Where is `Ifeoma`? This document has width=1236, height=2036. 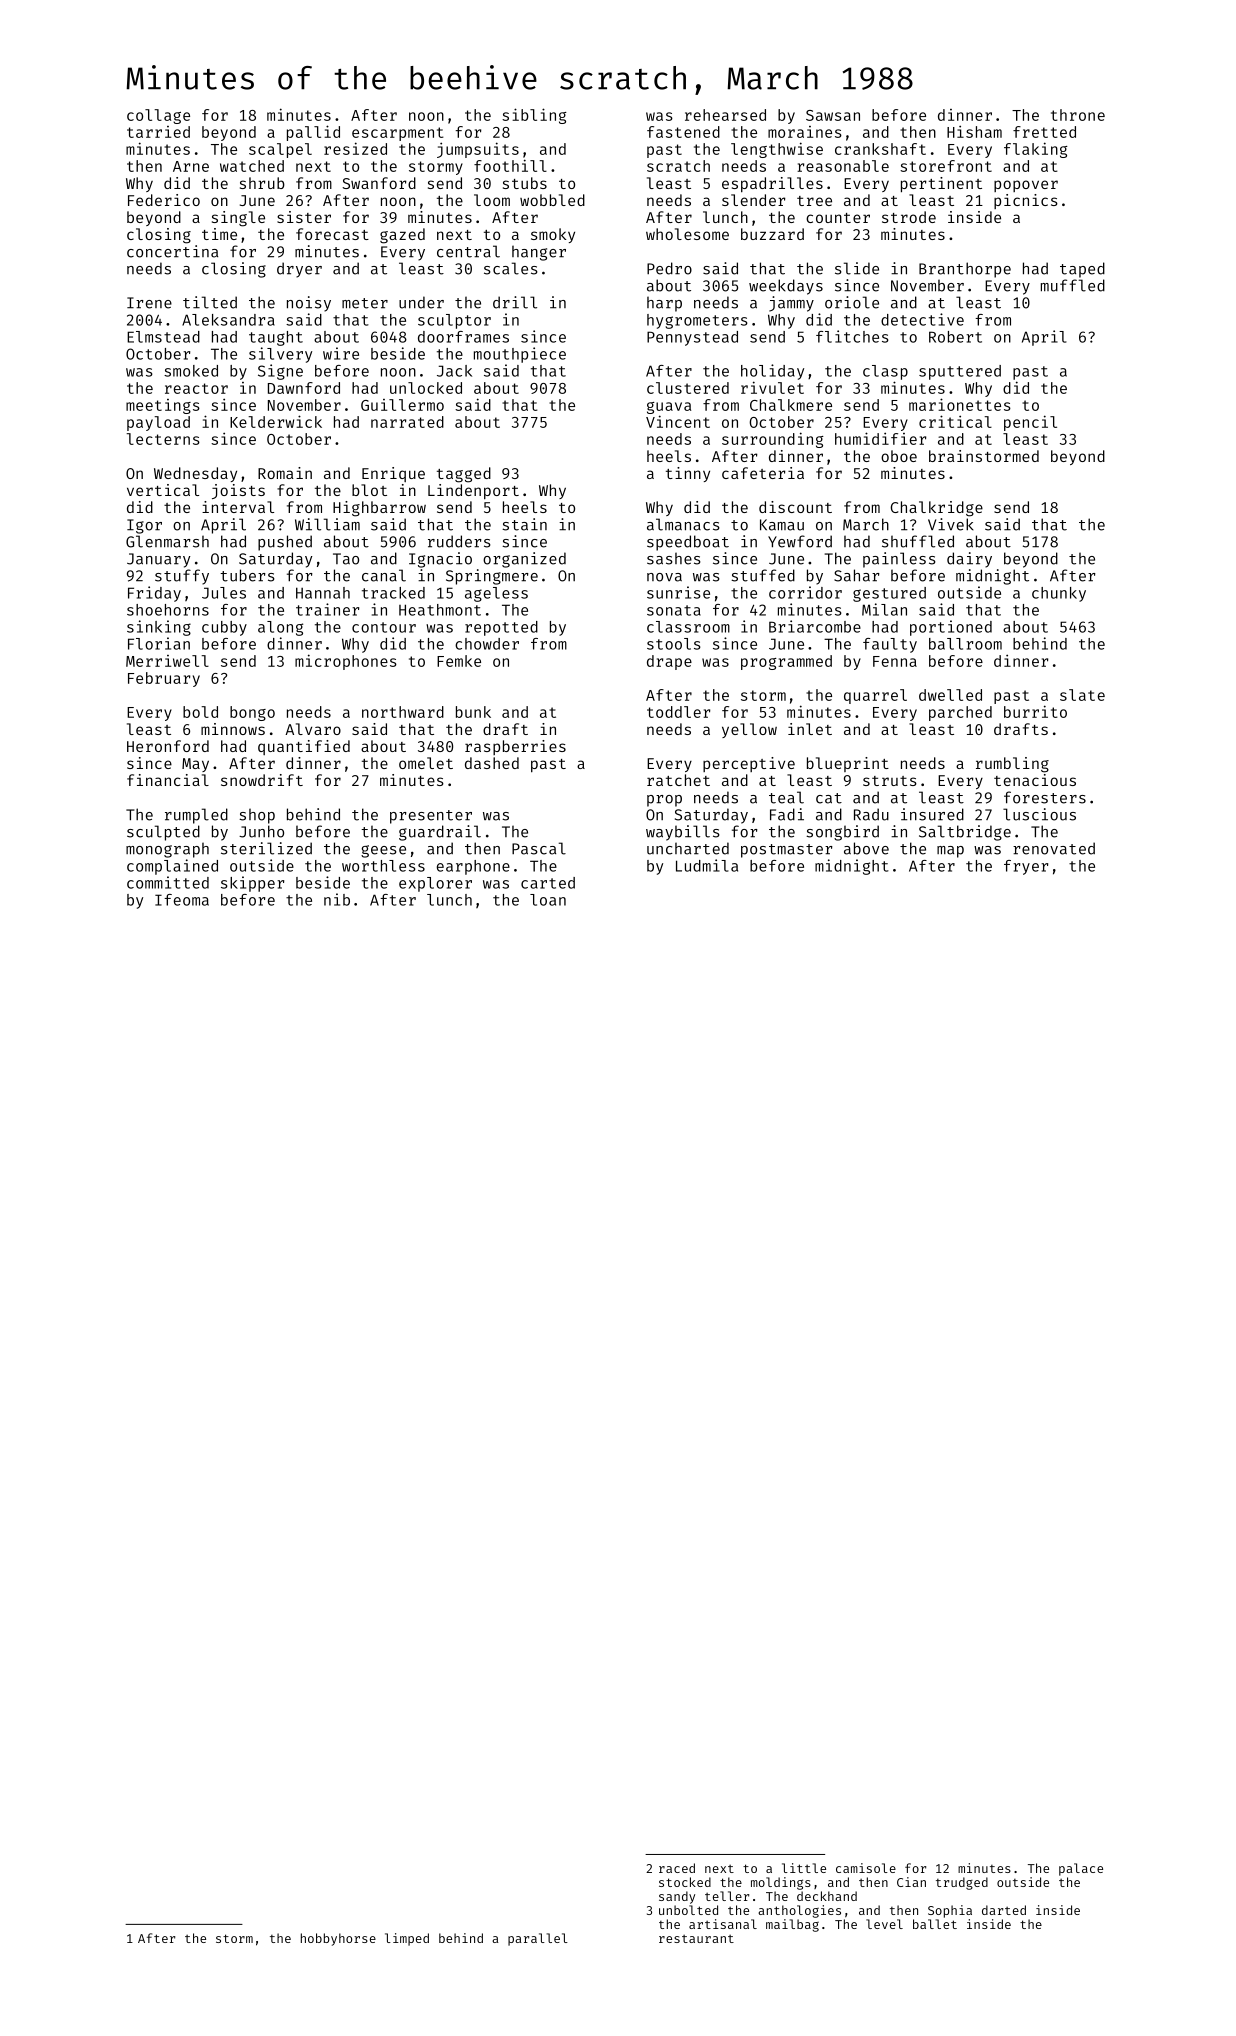 Ifeoma is located at coordinates (182, 900).
